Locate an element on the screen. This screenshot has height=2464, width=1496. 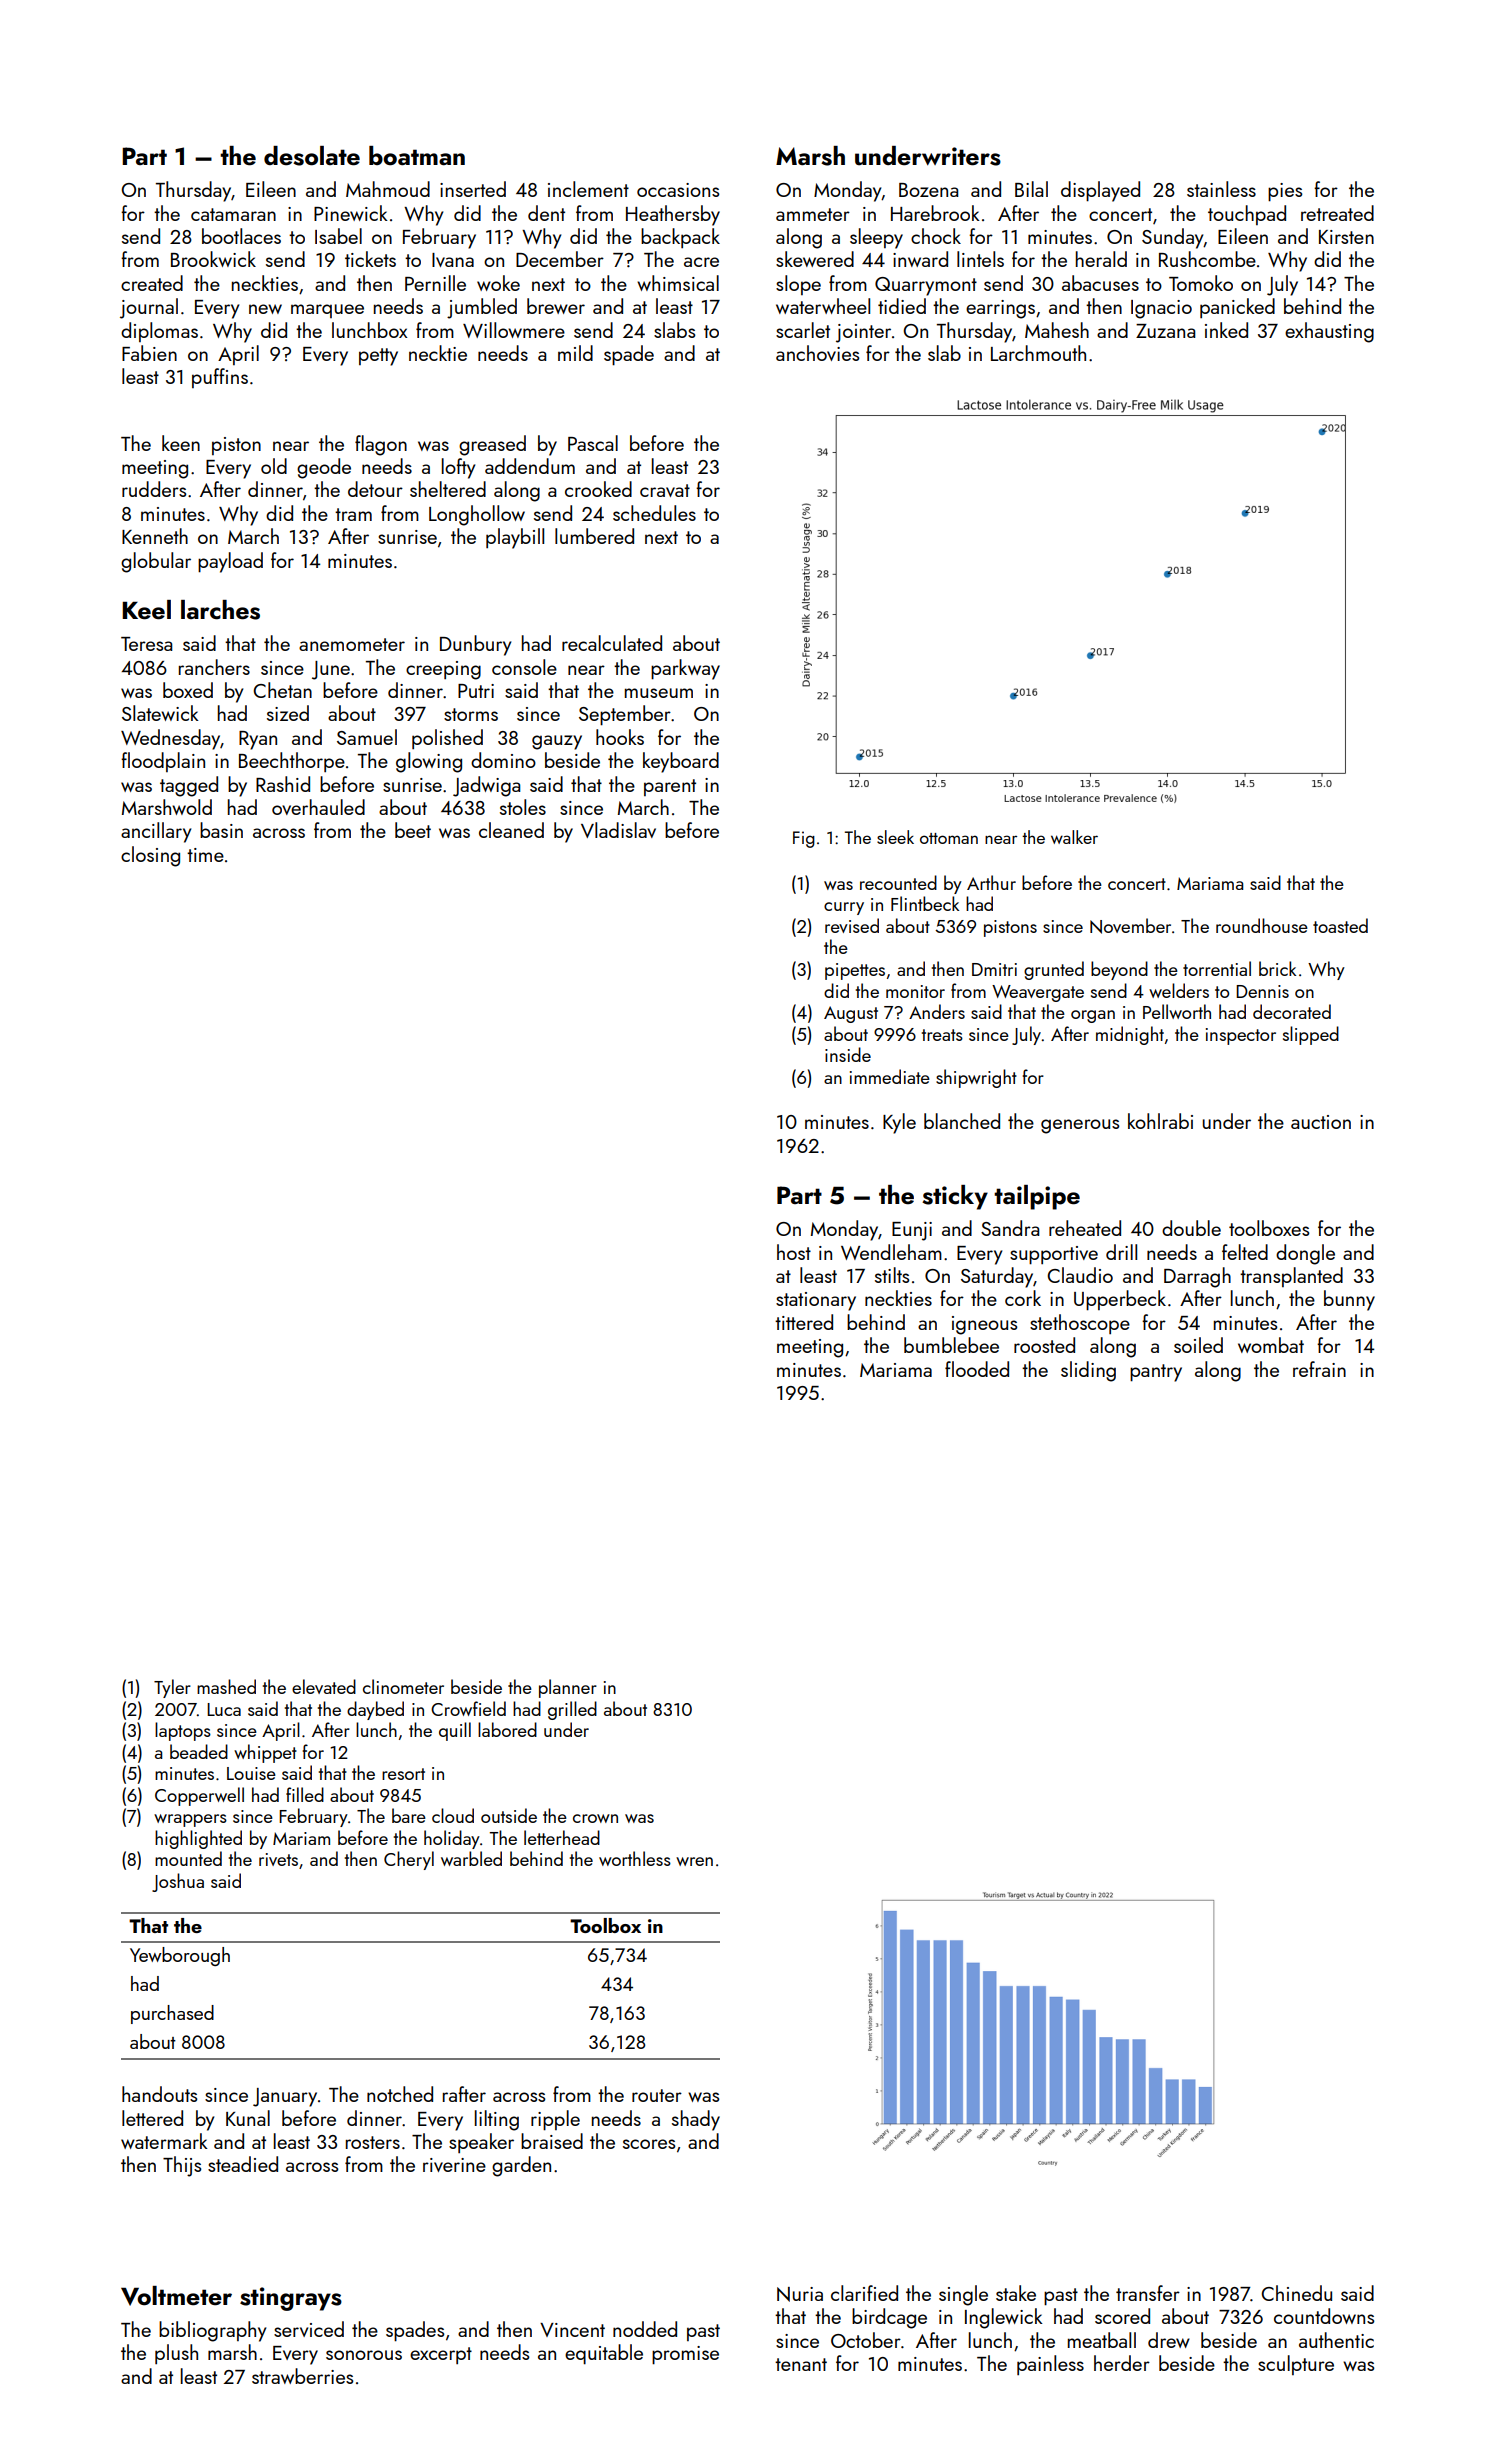
plush is located at coordinates (176, 2354).
